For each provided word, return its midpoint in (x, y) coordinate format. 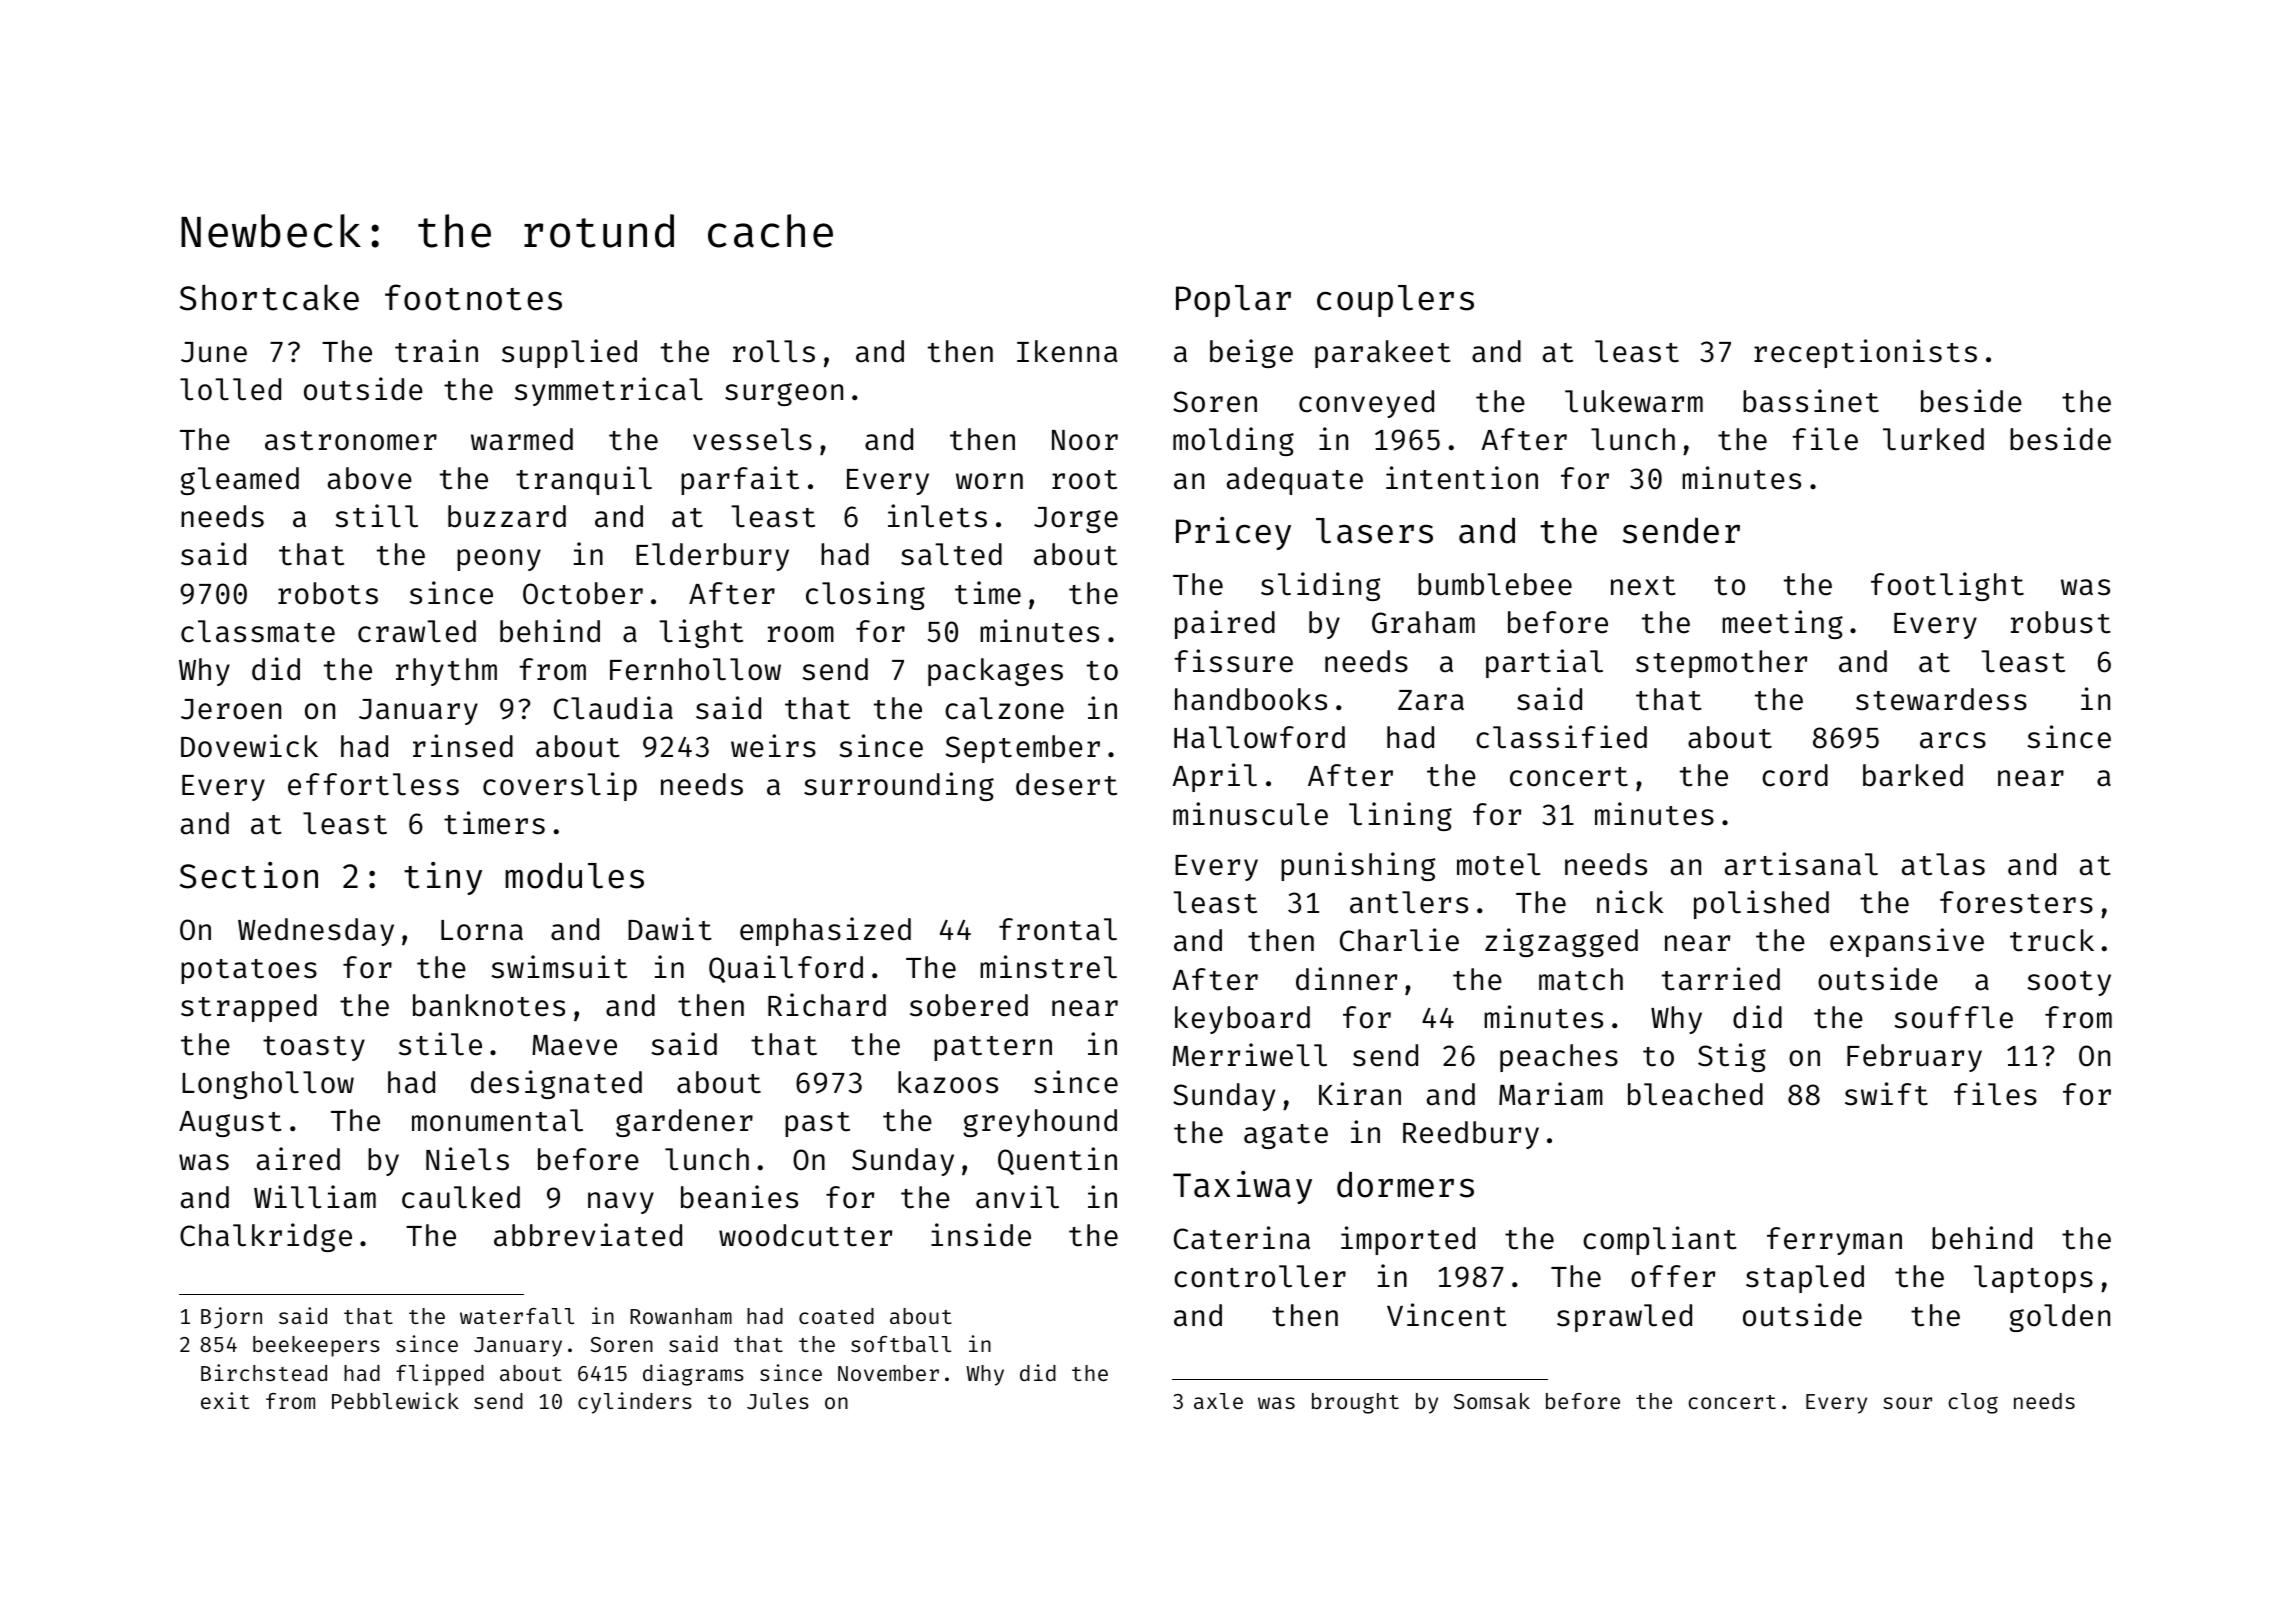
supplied (569, 353)
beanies (739, 1197)
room (801, 634)
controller (1260, 1276)
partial (1544, 663)
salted (951, 554)
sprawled (1624, 1318)
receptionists (1865, 353)
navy (621, 1203)
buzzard (507, 516)
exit (225, 1400)
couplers (1395, 301)
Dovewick (249, 746)
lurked (1933, 439)
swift (1886, 1094)
